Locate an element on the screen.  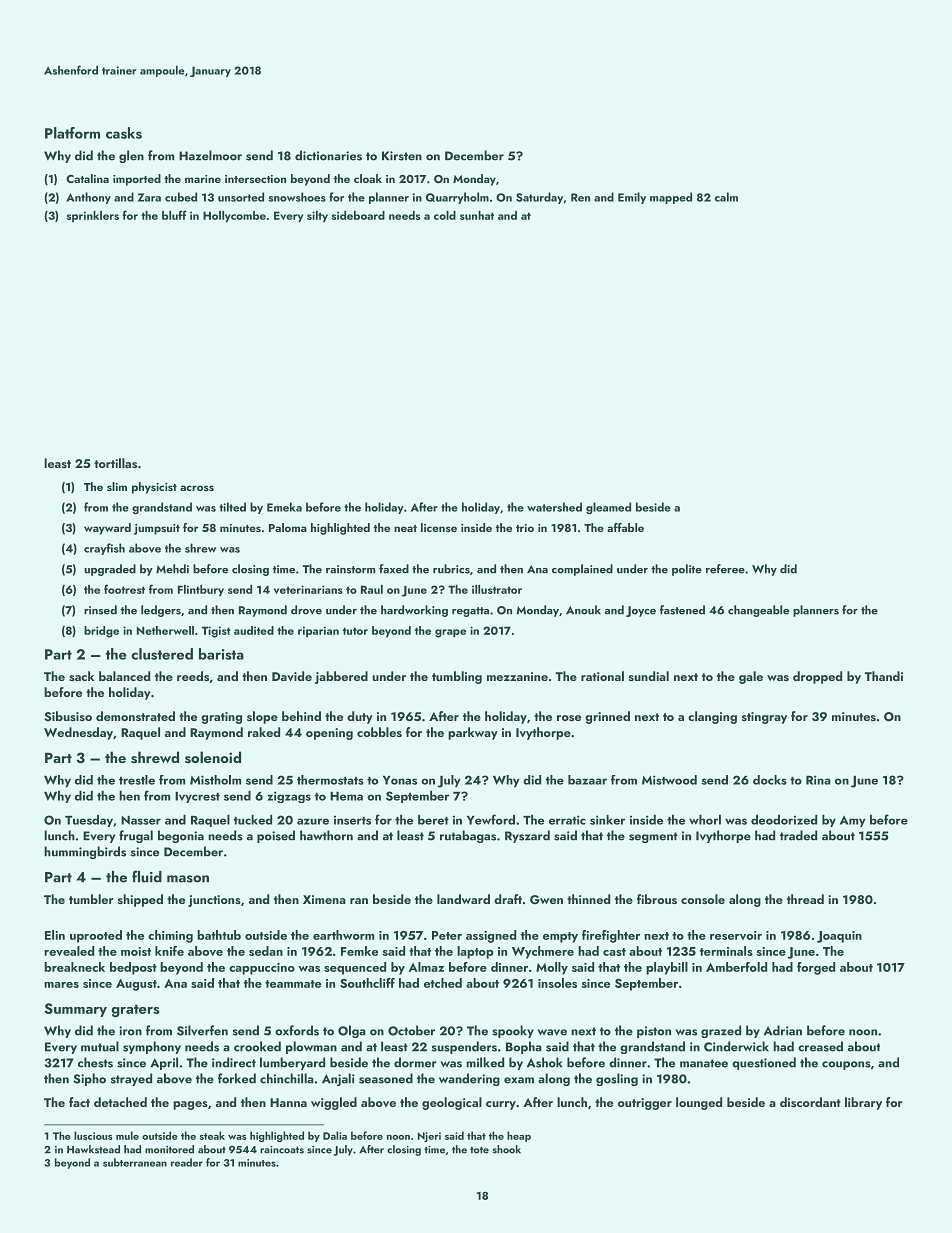
sideboard is located at coordinates (358, 215).
